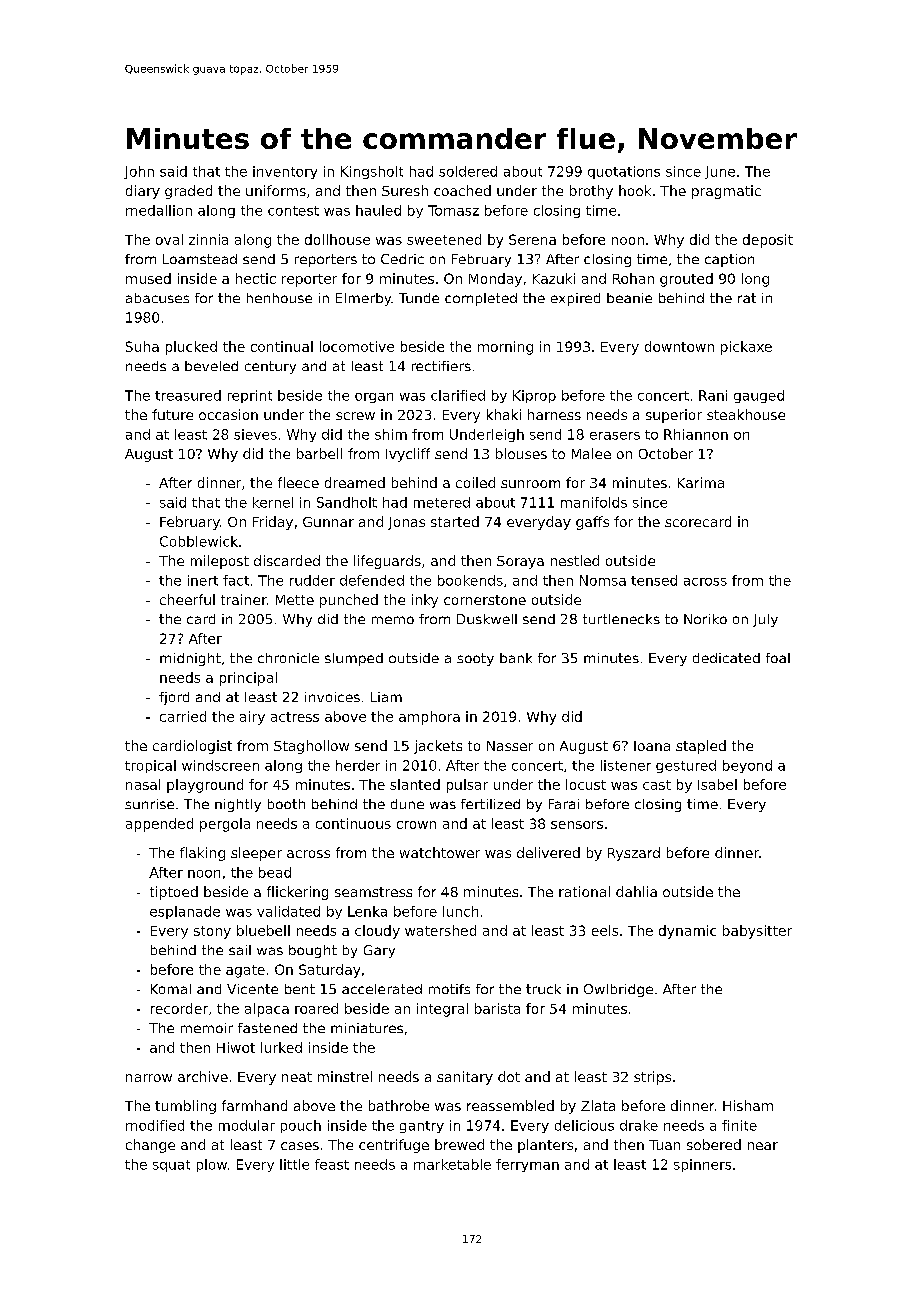 This screenshot has height=1314, width=924. Describe the element at coordinates (286, 804) in the screenshot. I see `booth` at that location.
